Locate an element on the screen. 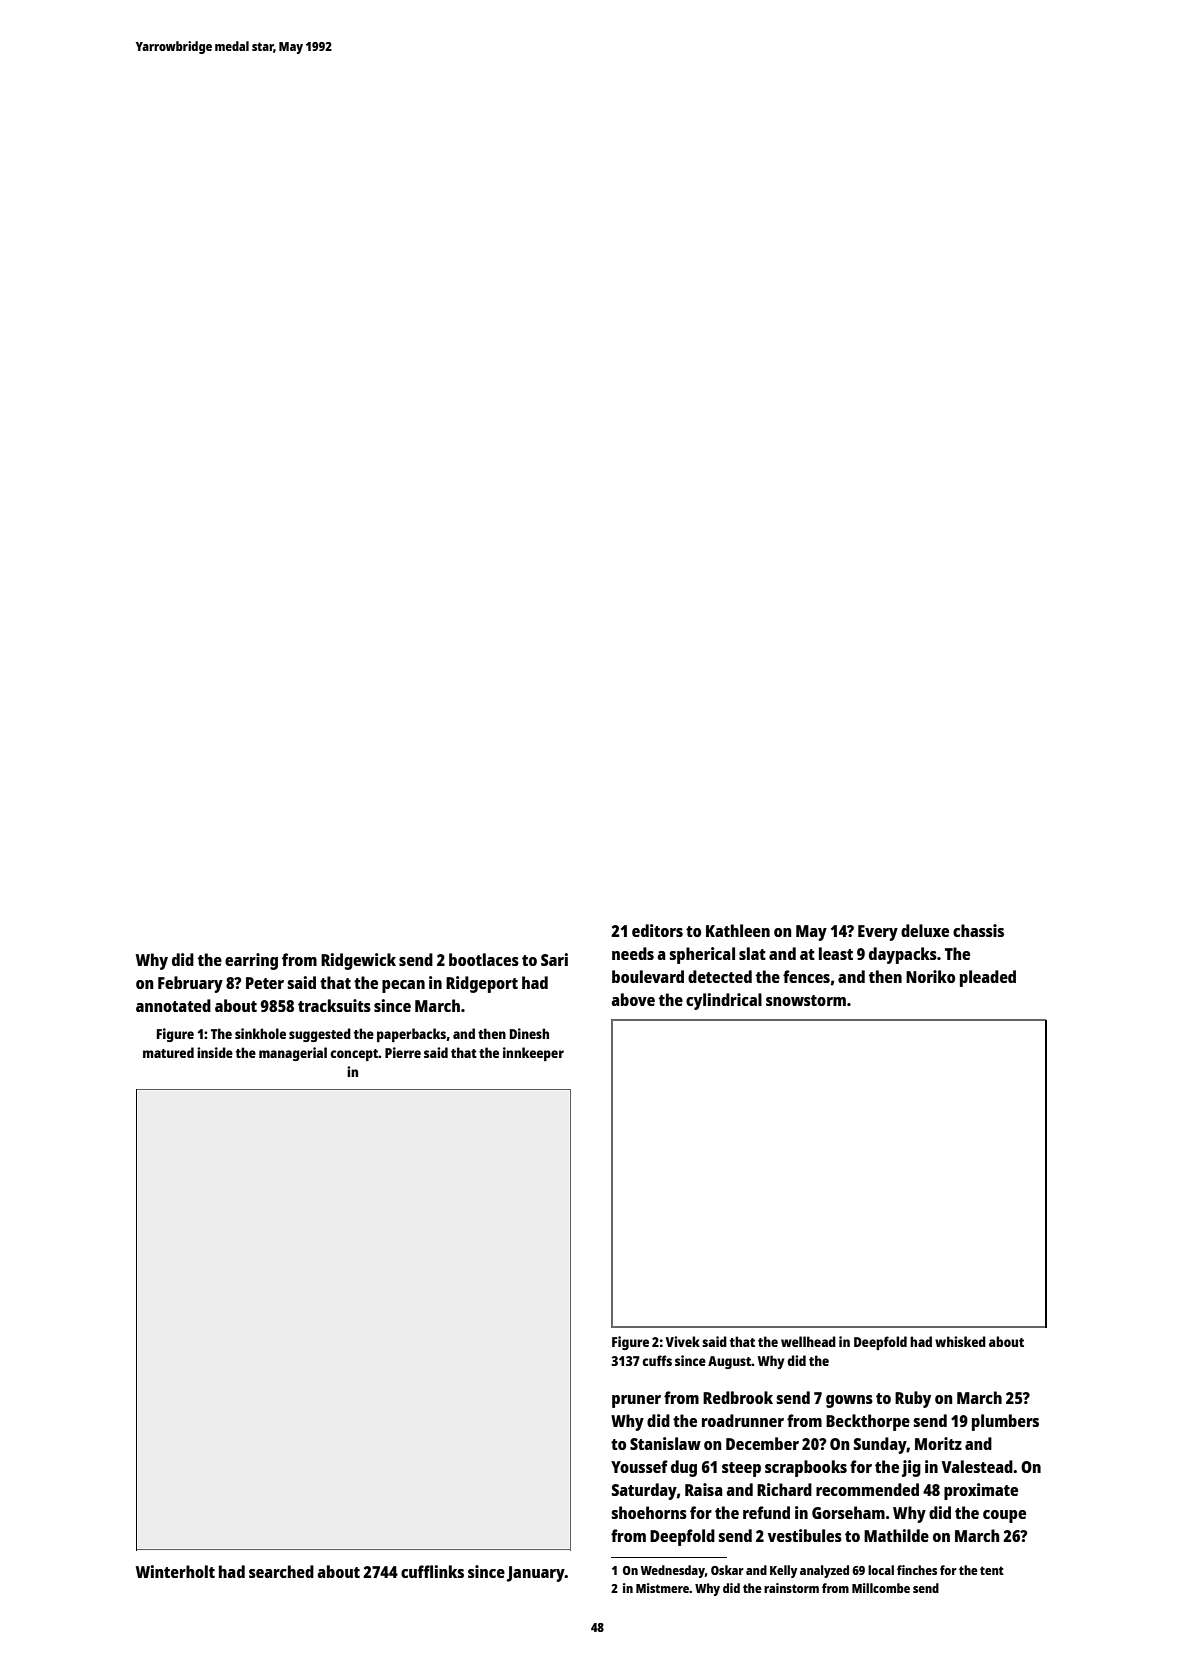 This screenshot has height=1671, width=1182. innkeeper is located at coordinates (533, 1054).
